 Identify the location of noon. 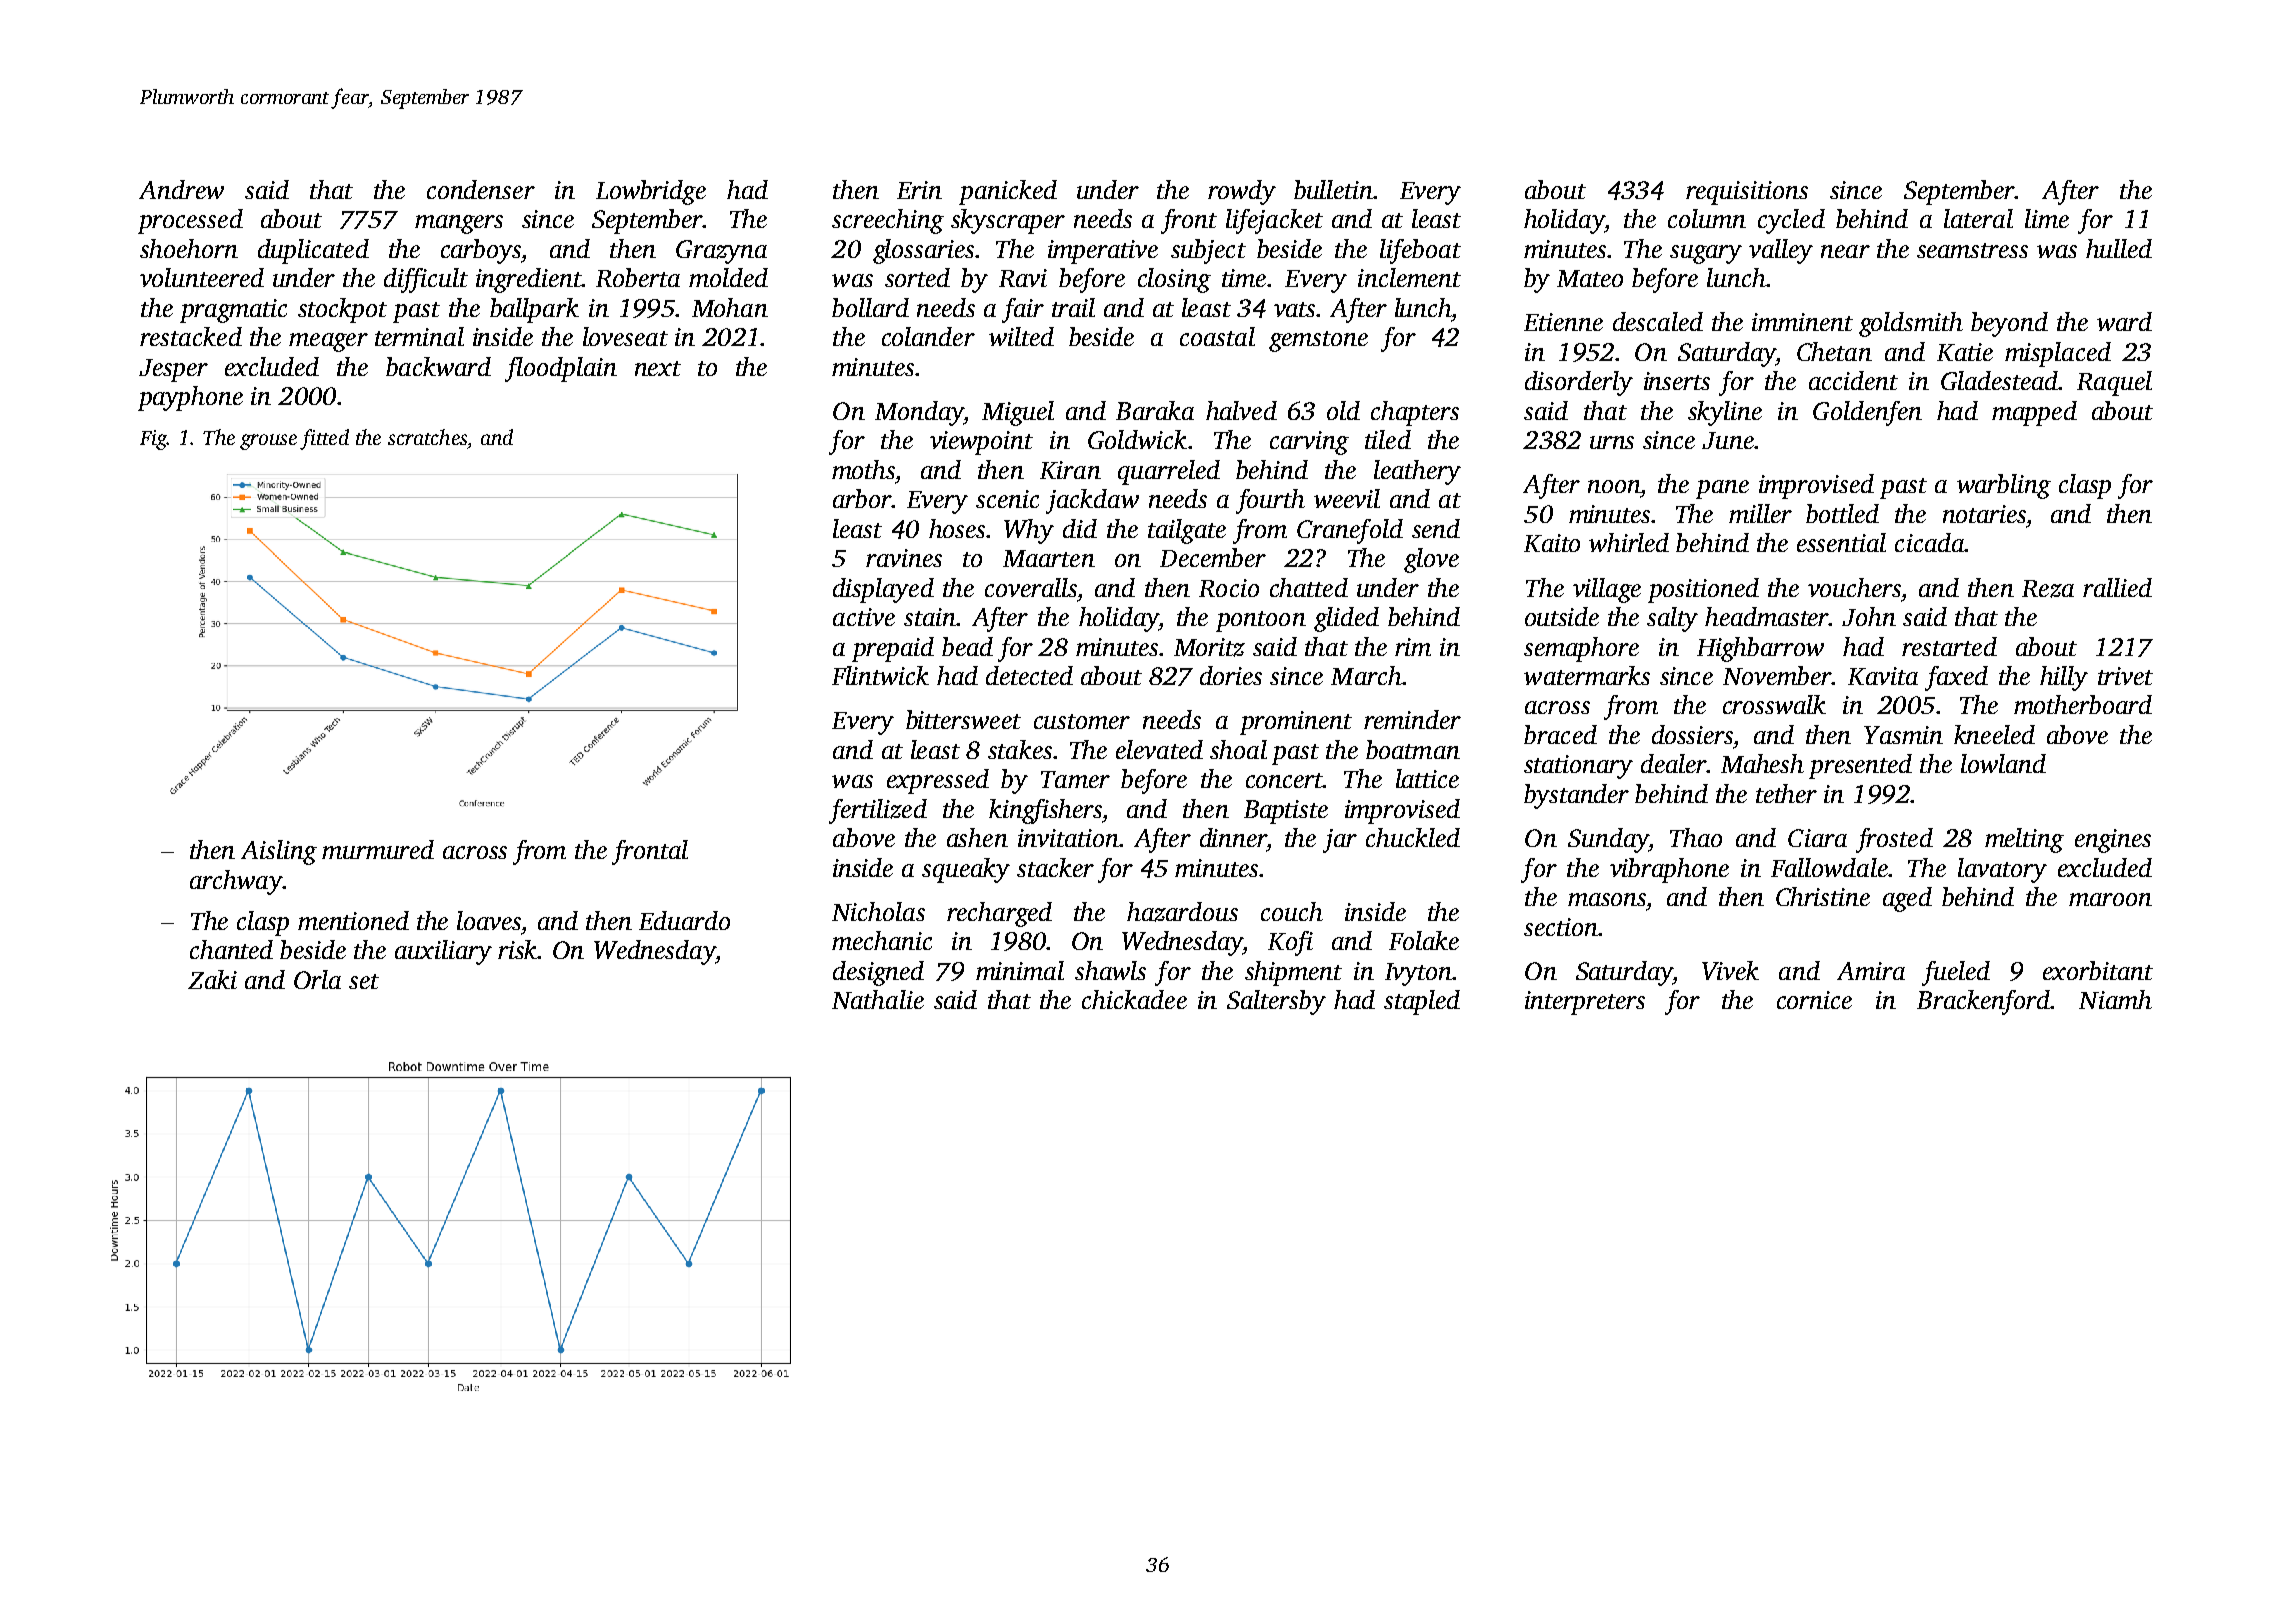
(1614, 486).
